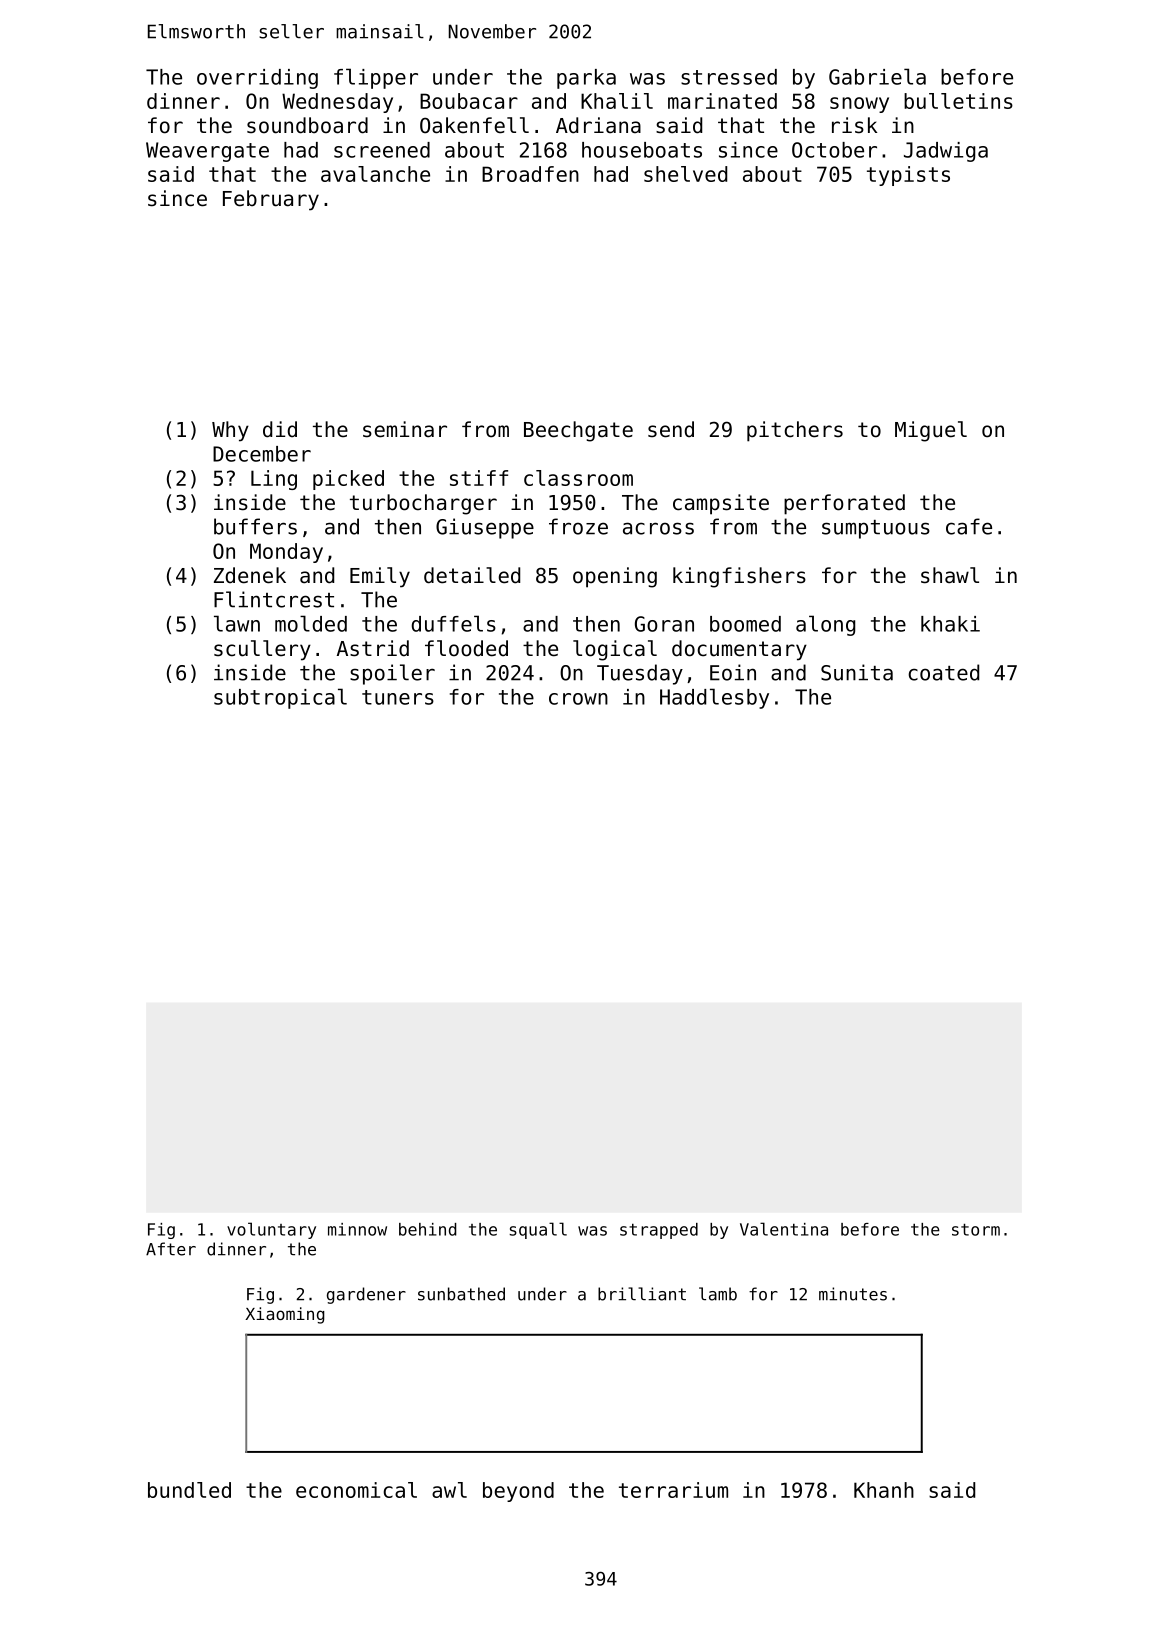 The width and height of the screenshot is (1168, 1652). Describe the element at coordinates (485, 528) in the screenshot. I see `Giuseppe` at that location.
